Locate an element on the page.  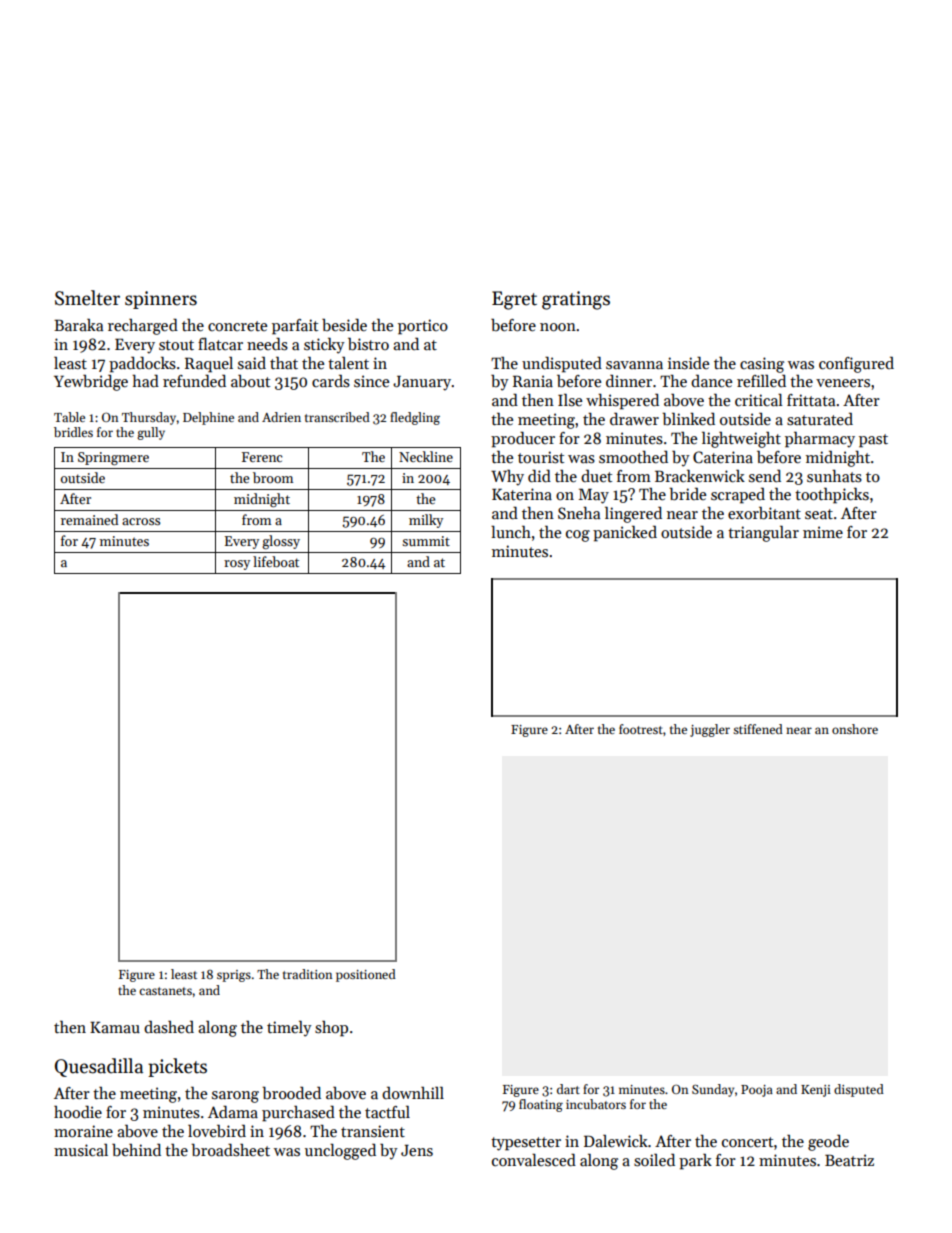
sprigs is located at coordinates (234, 976).
